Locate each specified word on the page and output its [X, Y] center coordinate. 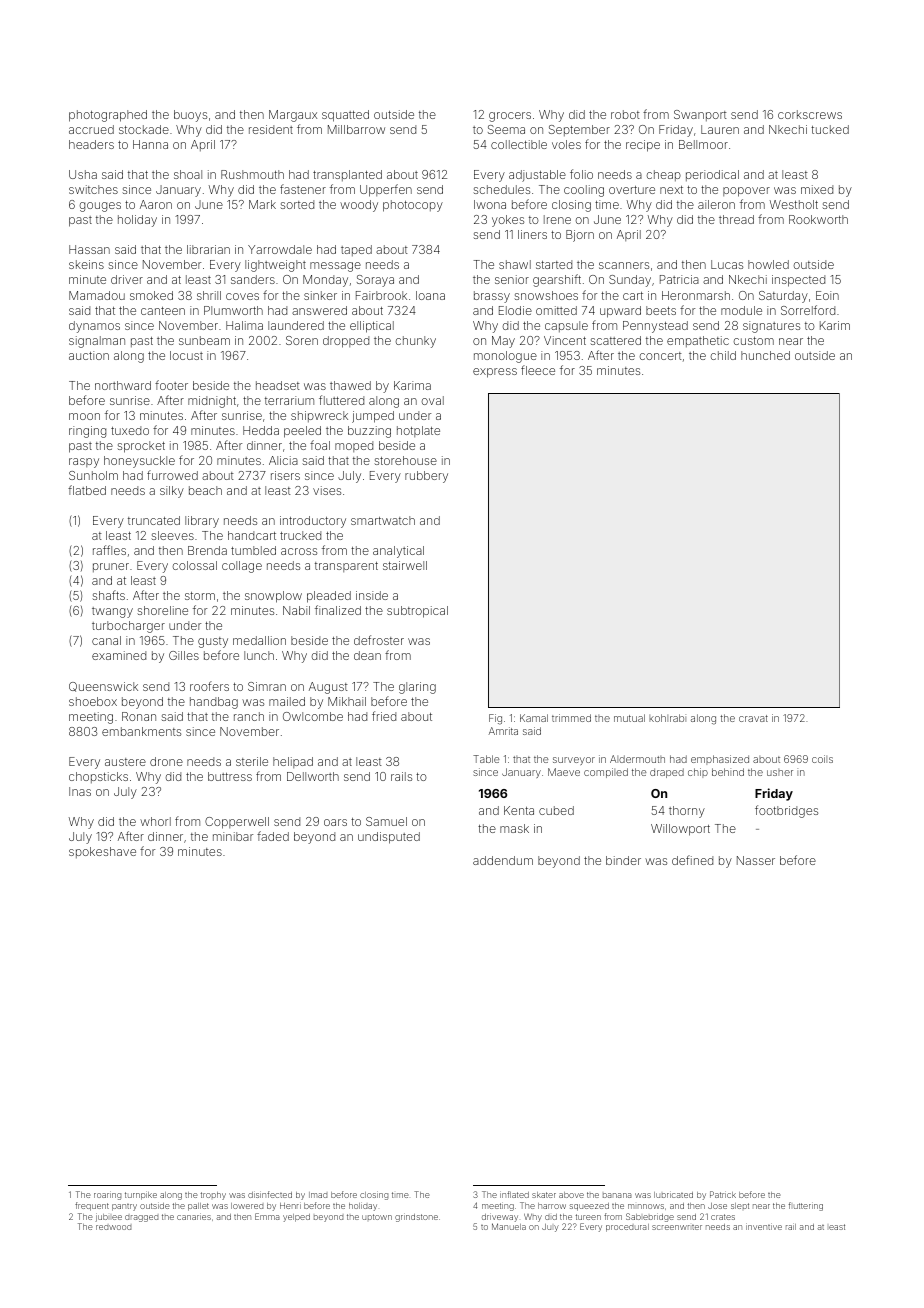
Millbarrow [356, 129]
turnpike [141, 1195]
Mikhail [347, 701]
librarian [208, 249]
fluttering [806, 1206]
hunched [765, 355]
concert [660, 356]
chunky [415, 342]
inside [372, 595]
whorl [155, 821]
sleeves [172, 535]
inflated [514, 1194]
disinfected [270, 1194]
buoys [190, 116]
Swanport [700, 115]
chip [698, 773]
